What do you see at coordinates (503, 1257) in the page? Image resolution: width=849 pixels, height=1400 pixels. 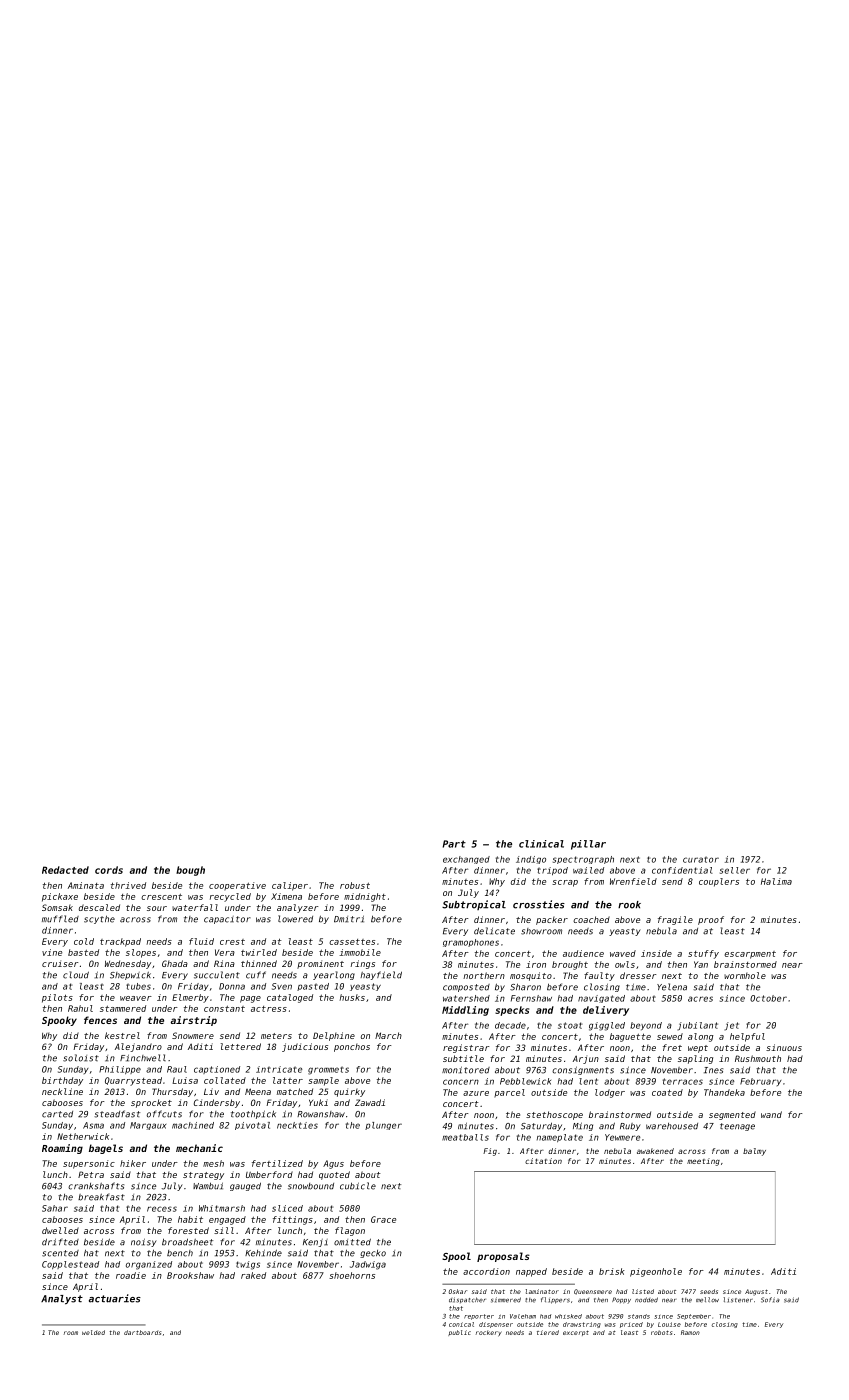 I see `proposals` at bounding box center [503, 1257].
